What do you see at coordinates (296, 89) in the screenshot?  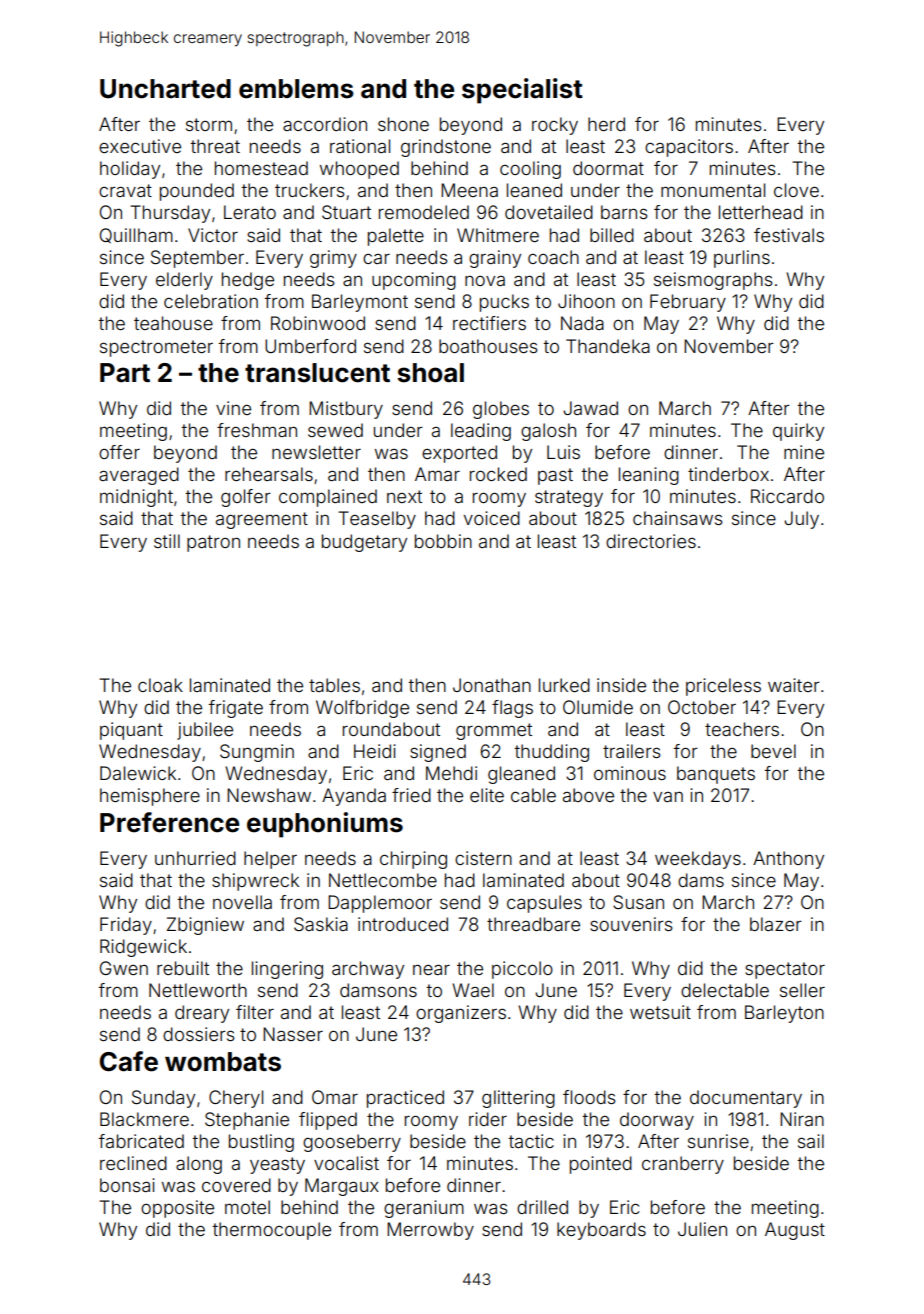 I see `emblems` at bounding box center [296, 89].
